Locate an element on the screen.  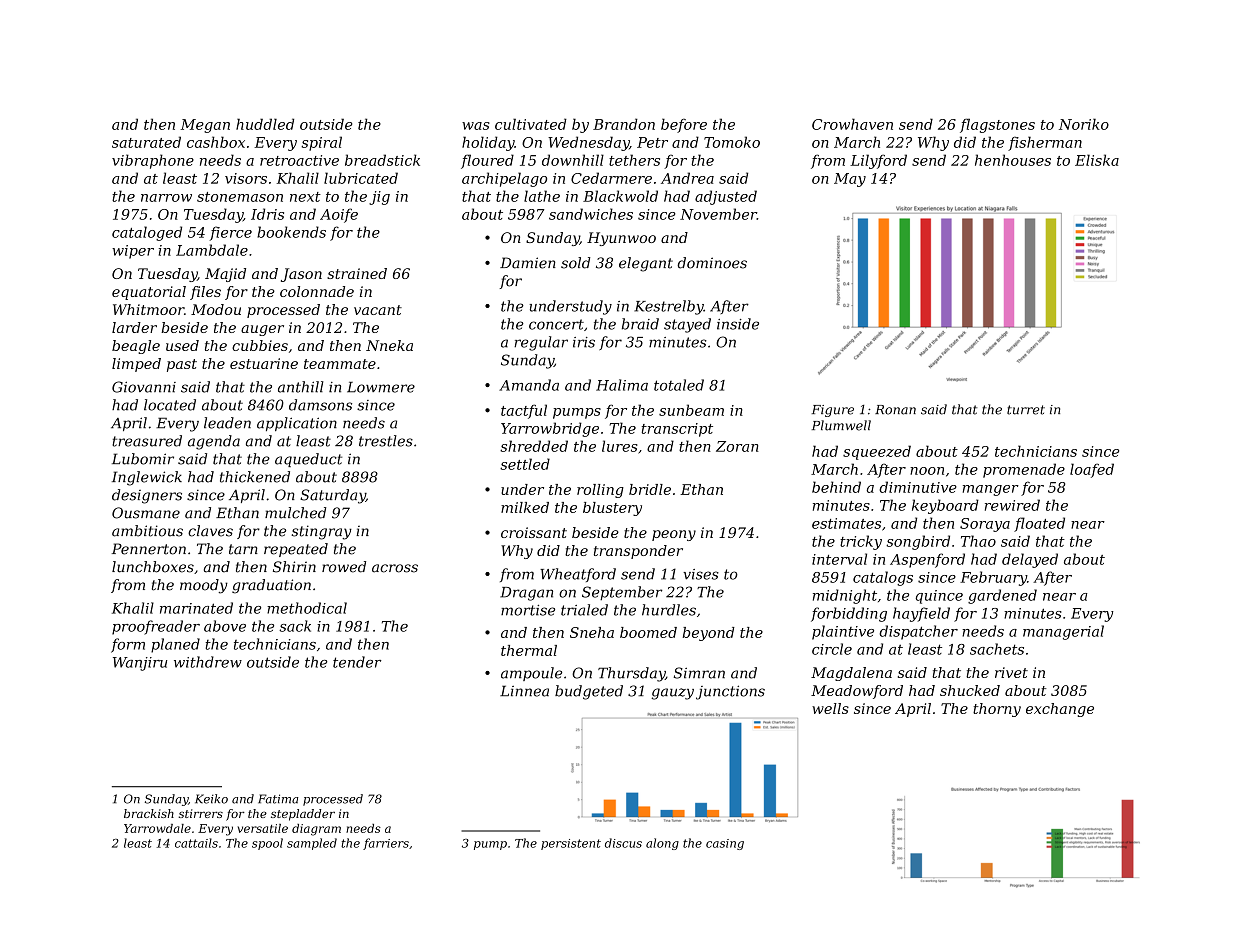
rowed is located at coordinates (344, 567).
